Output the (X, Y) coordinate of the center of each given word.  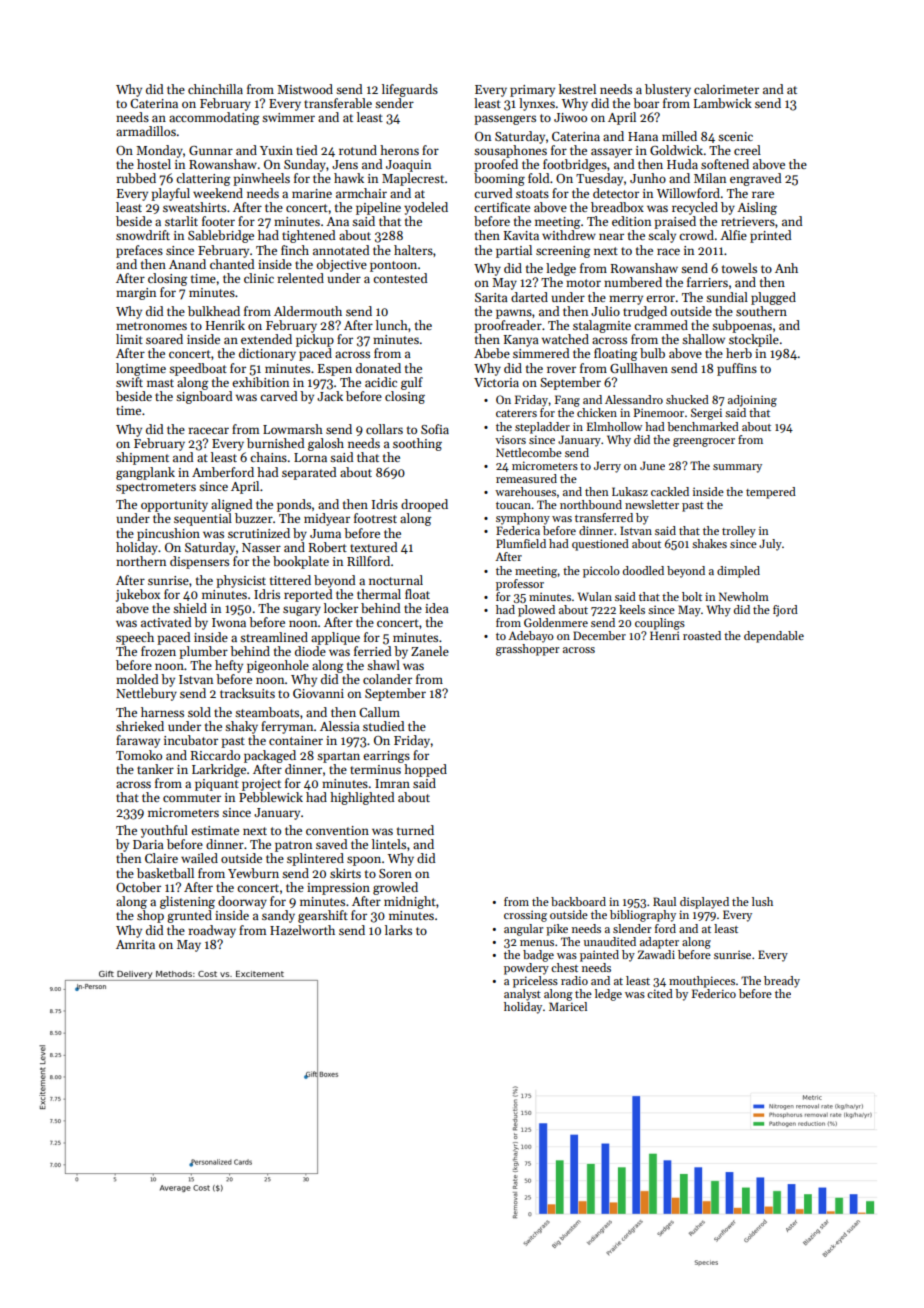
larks (398, 930)
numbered (633, 282)
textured (373, 547)
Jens (345, 164)
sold (199, 712)
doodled (643, 570)
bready (782, 982)
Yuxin (276, 150)
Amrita (135, 944)
